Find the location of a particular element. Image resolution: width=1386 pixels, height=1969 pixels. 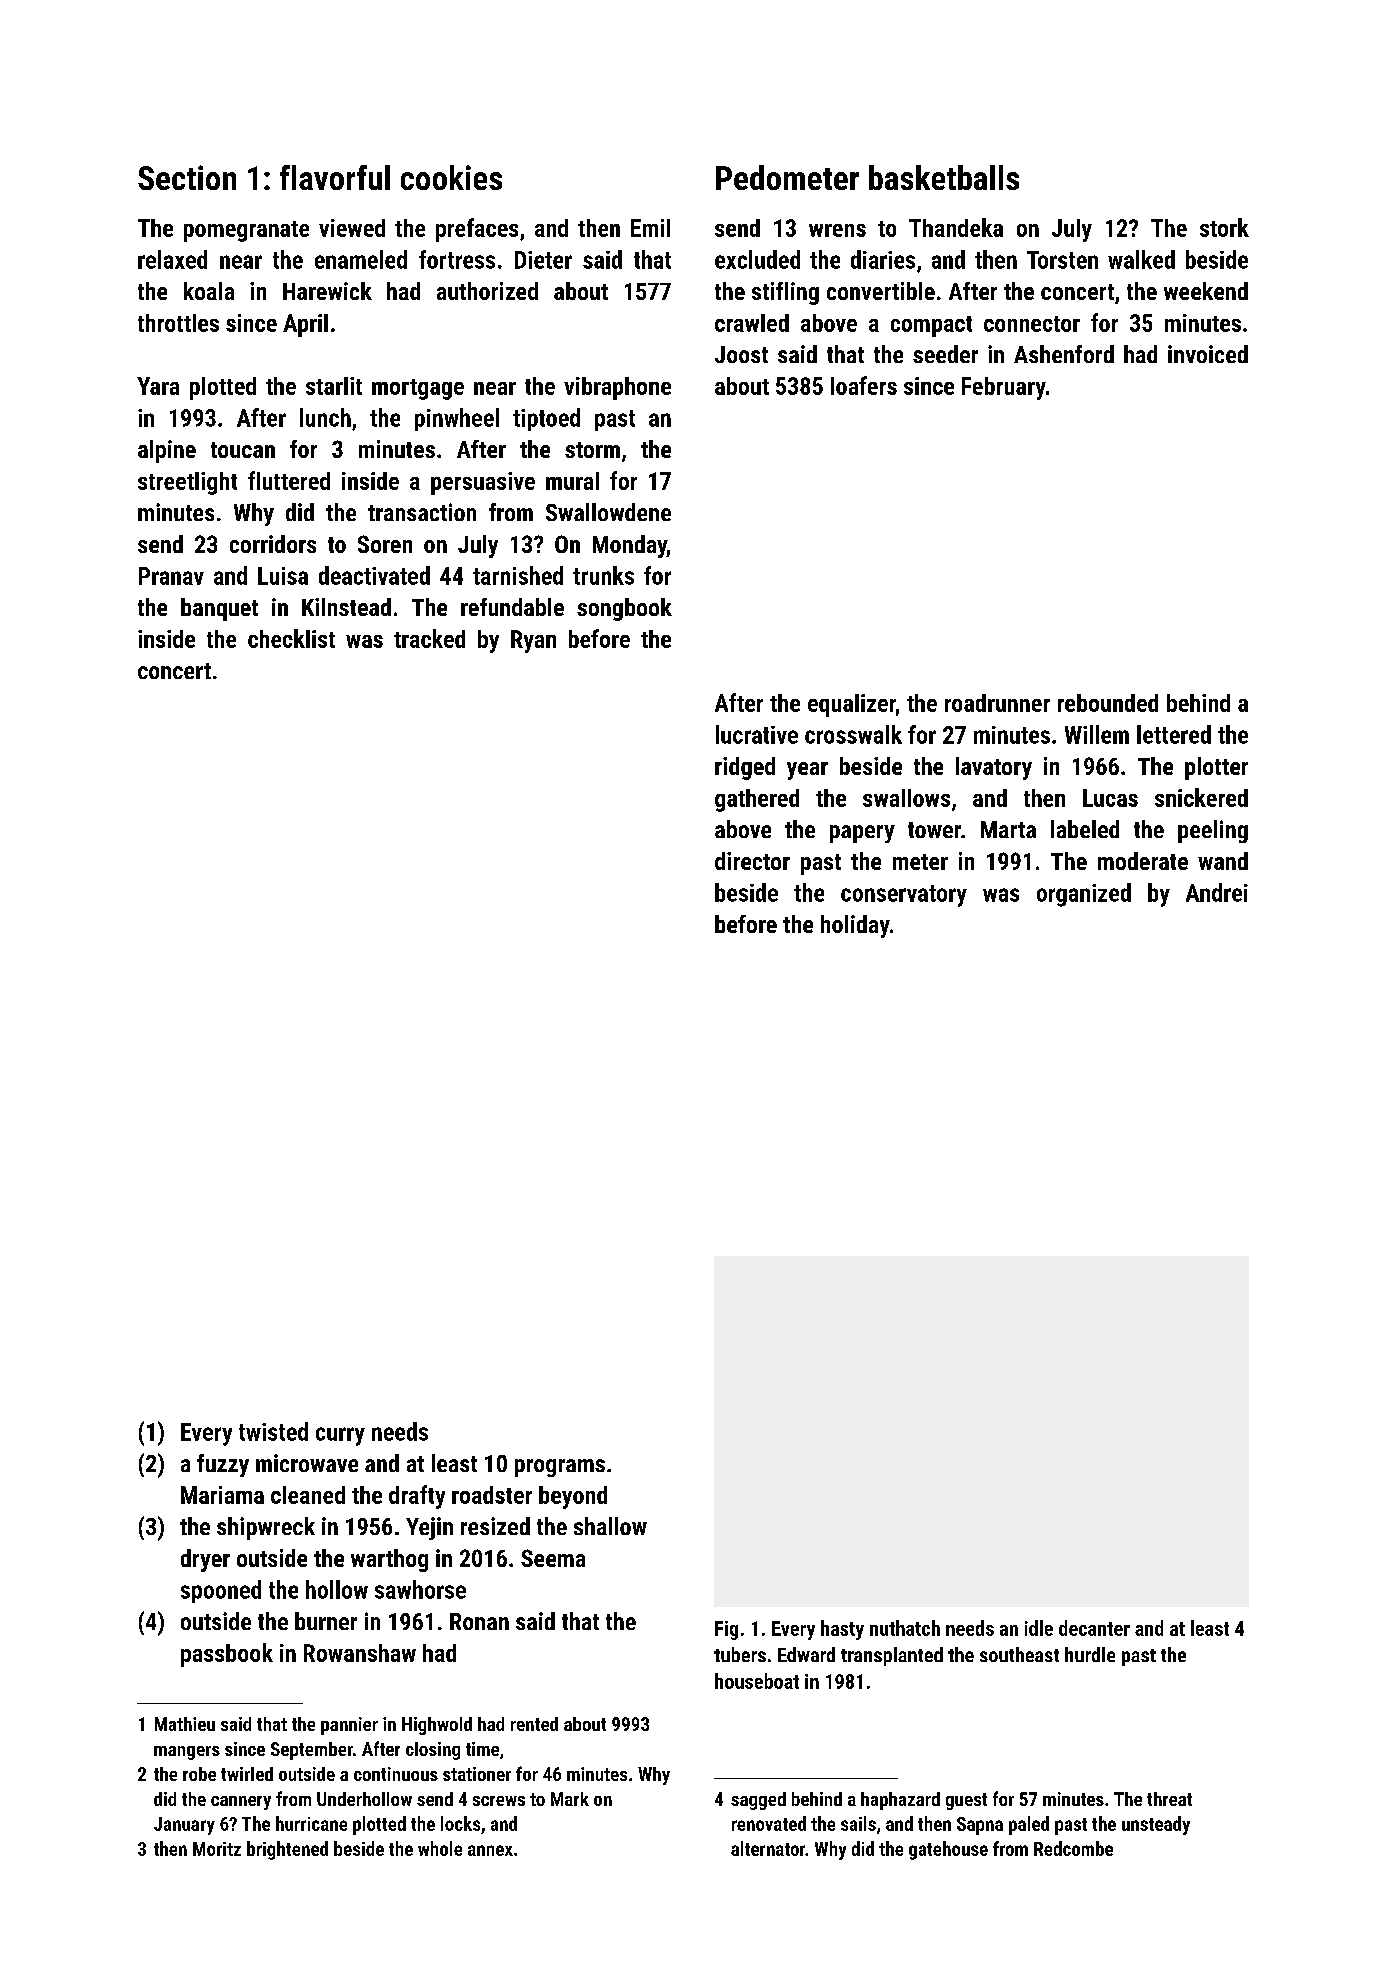

programs is located at coordinates (560, 1468).
